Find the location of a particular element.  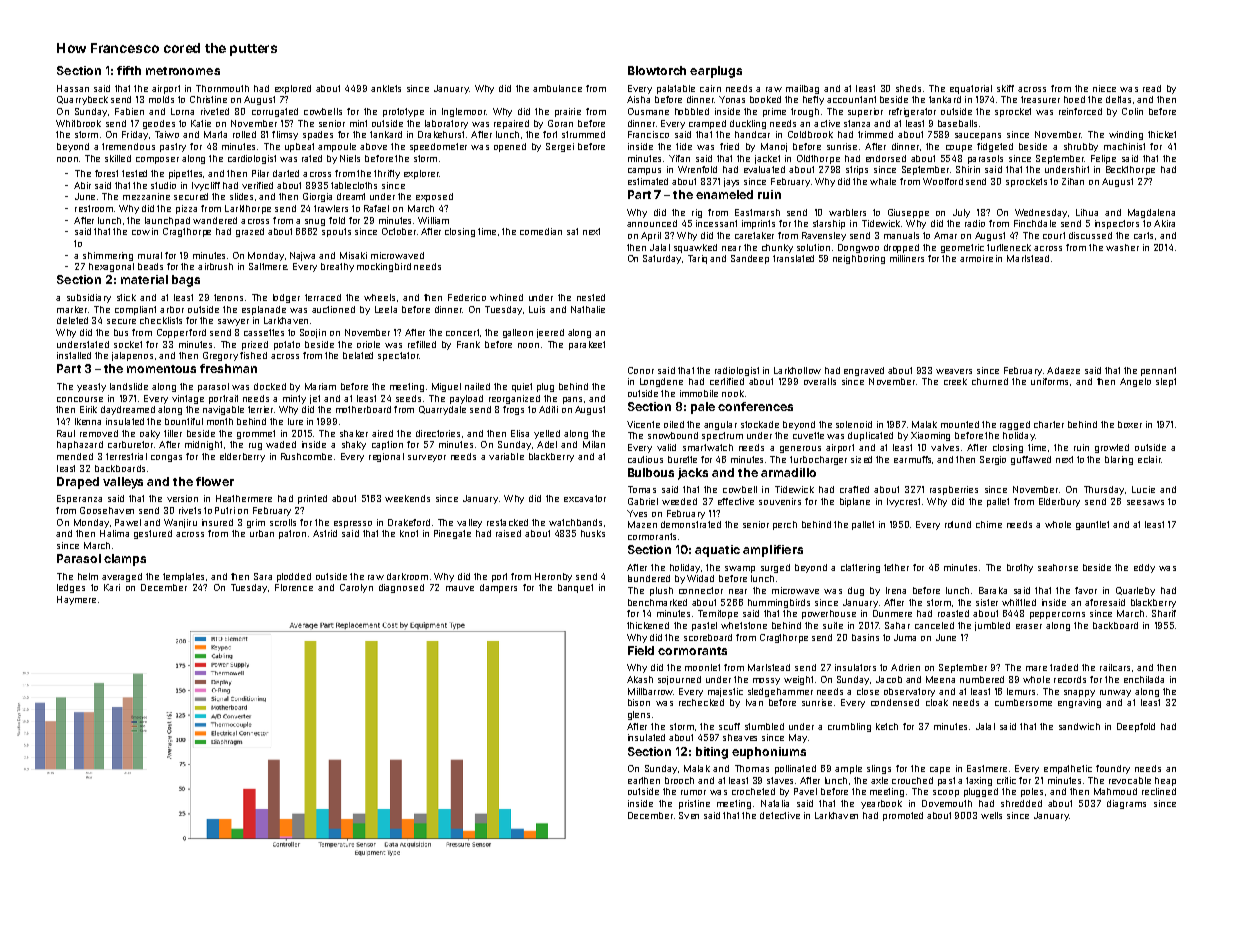

comedian is located at coordinates (541, 231).
